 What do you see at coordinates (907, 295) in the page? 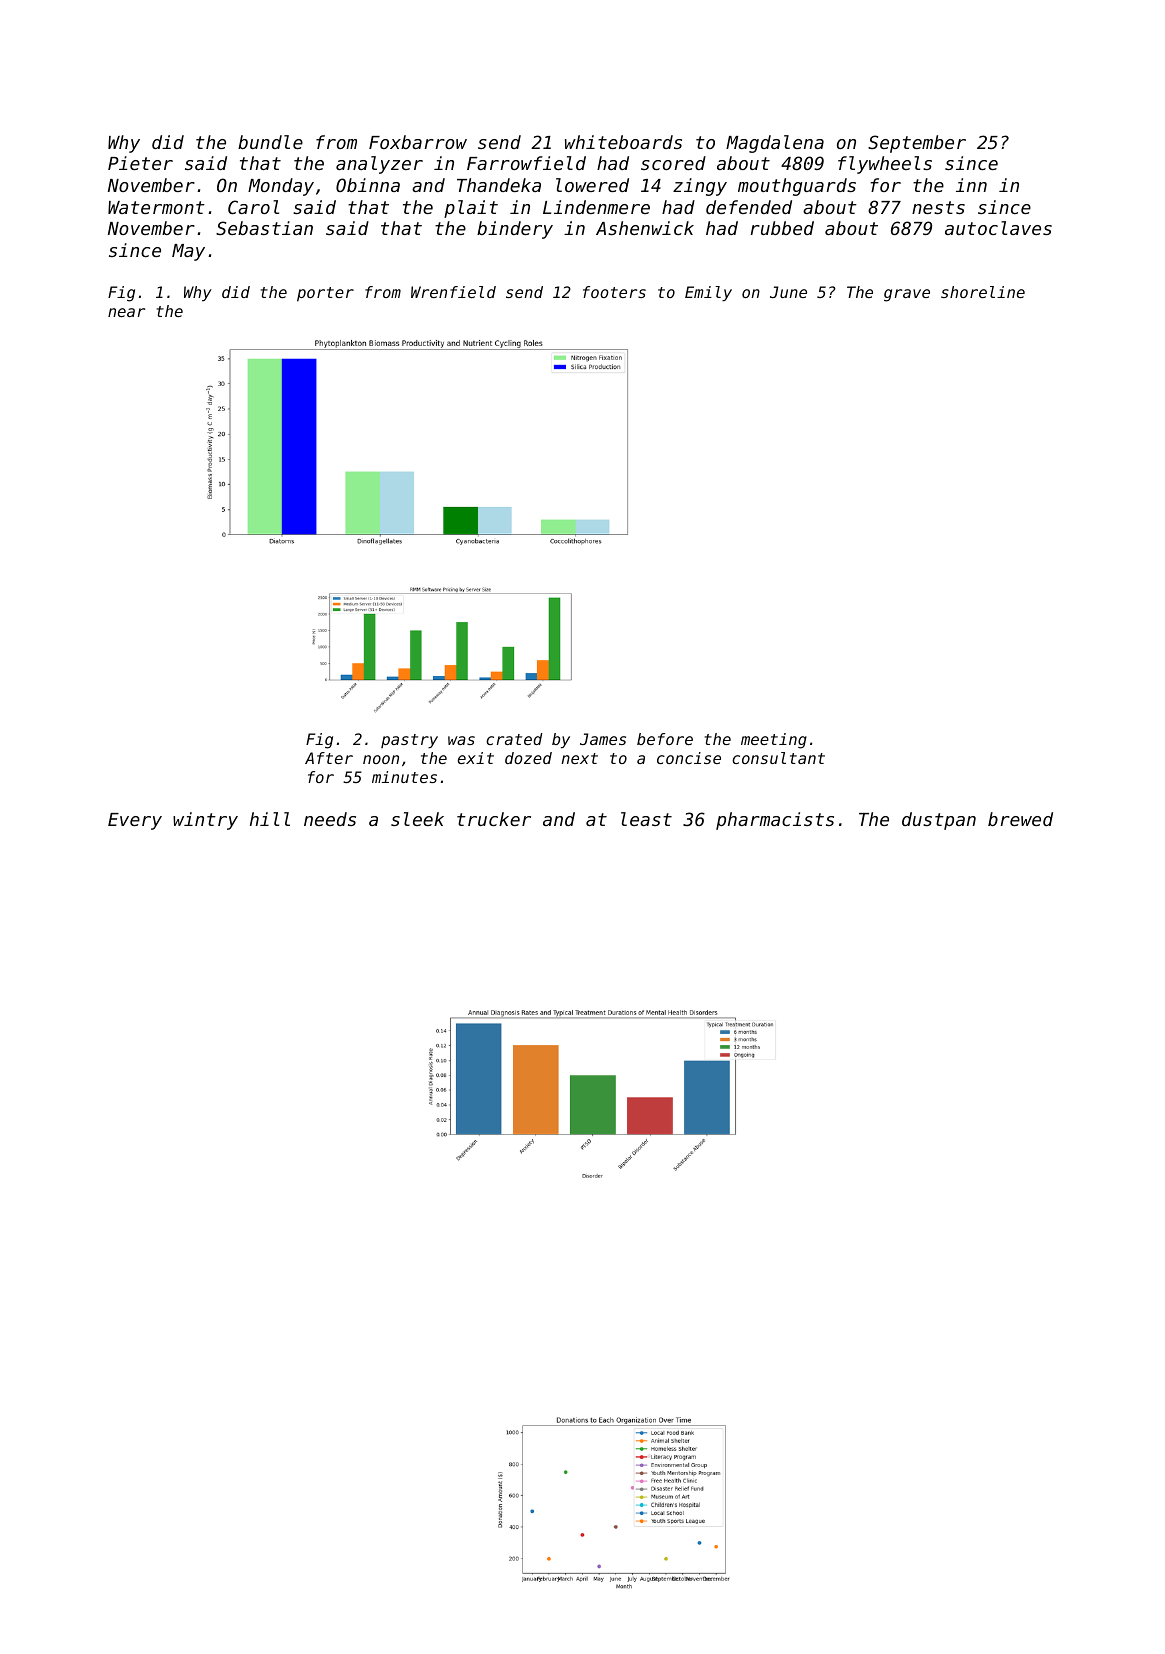
I see `grave` at bounding box center [907, 295].
